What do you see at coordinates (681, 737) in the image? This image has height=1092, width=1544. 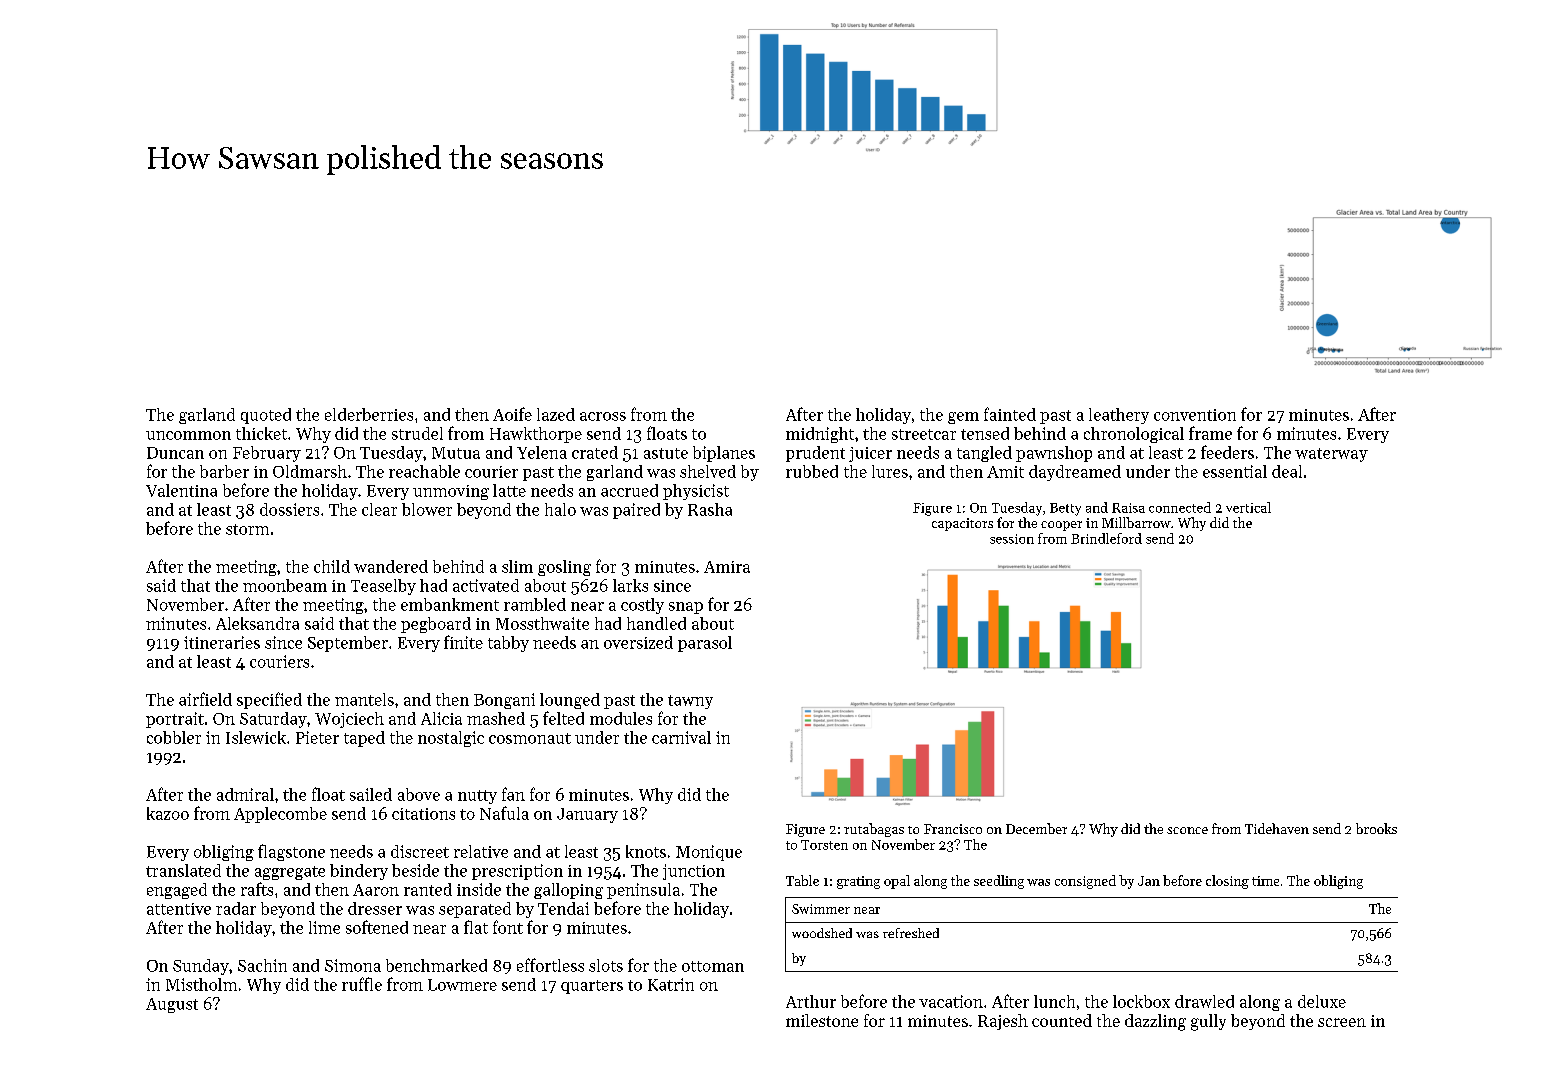 I see `carnival` at bounding box center [681, 737].
